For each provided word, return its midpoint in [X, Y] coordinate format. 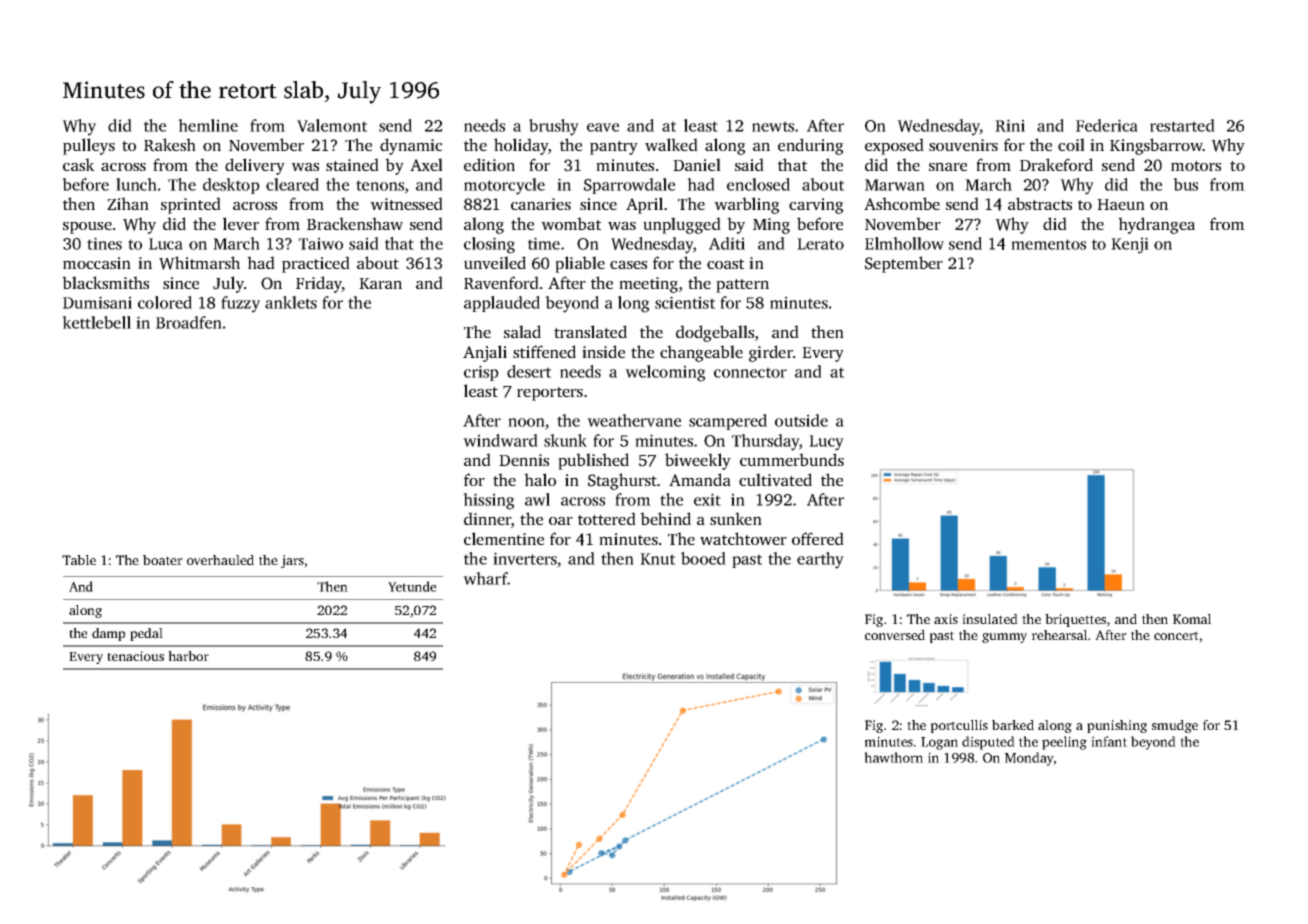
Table [79, 560]
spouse [87, 227]
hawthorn [893, 757]
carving [816, 206]
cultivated [775, 479]
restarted [1182, 125]
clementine [504, 538]
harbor [188, 656]
